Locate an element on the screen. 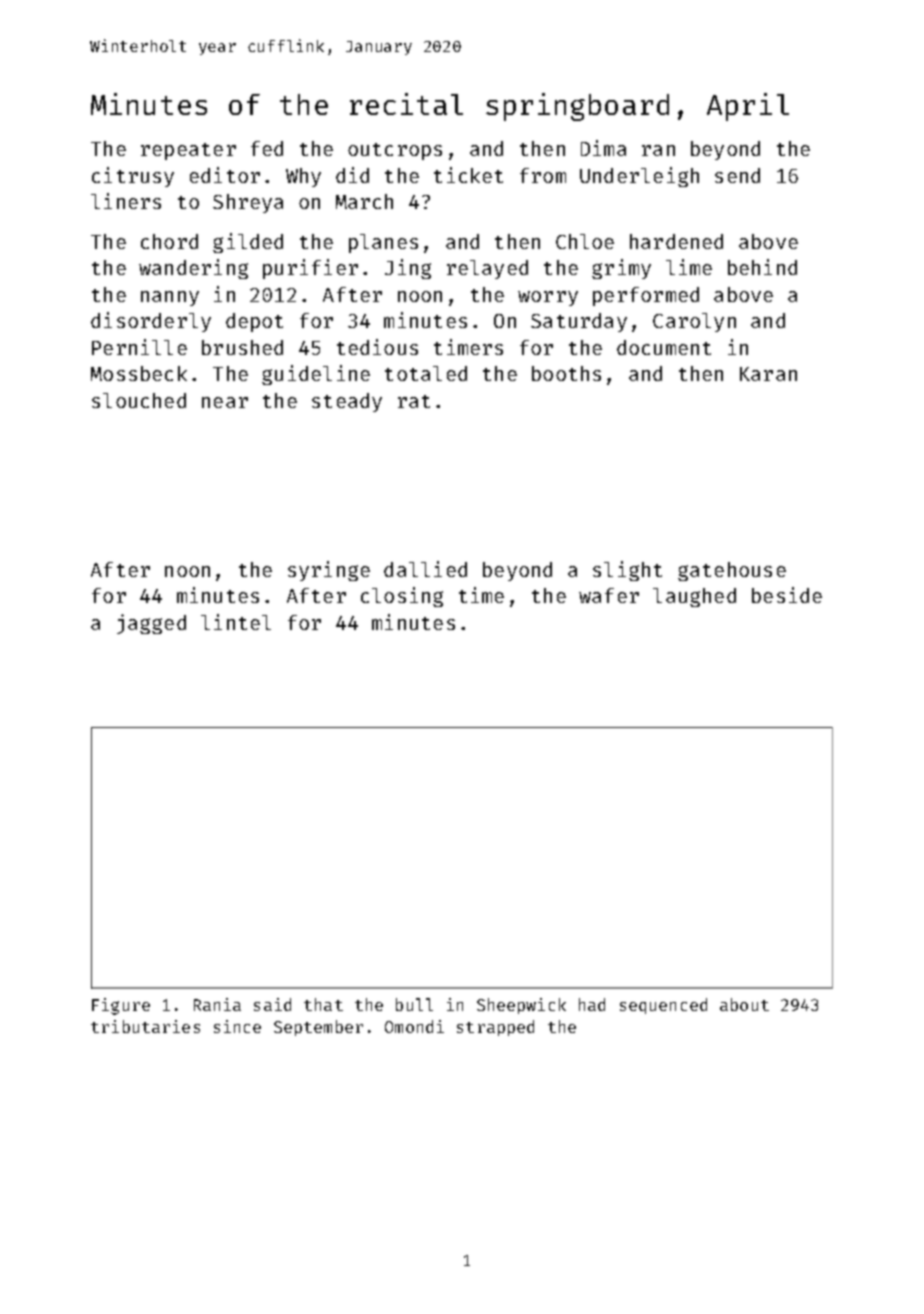 The image size is (924, 1314). dallied is located at coordinates (425, 569).
